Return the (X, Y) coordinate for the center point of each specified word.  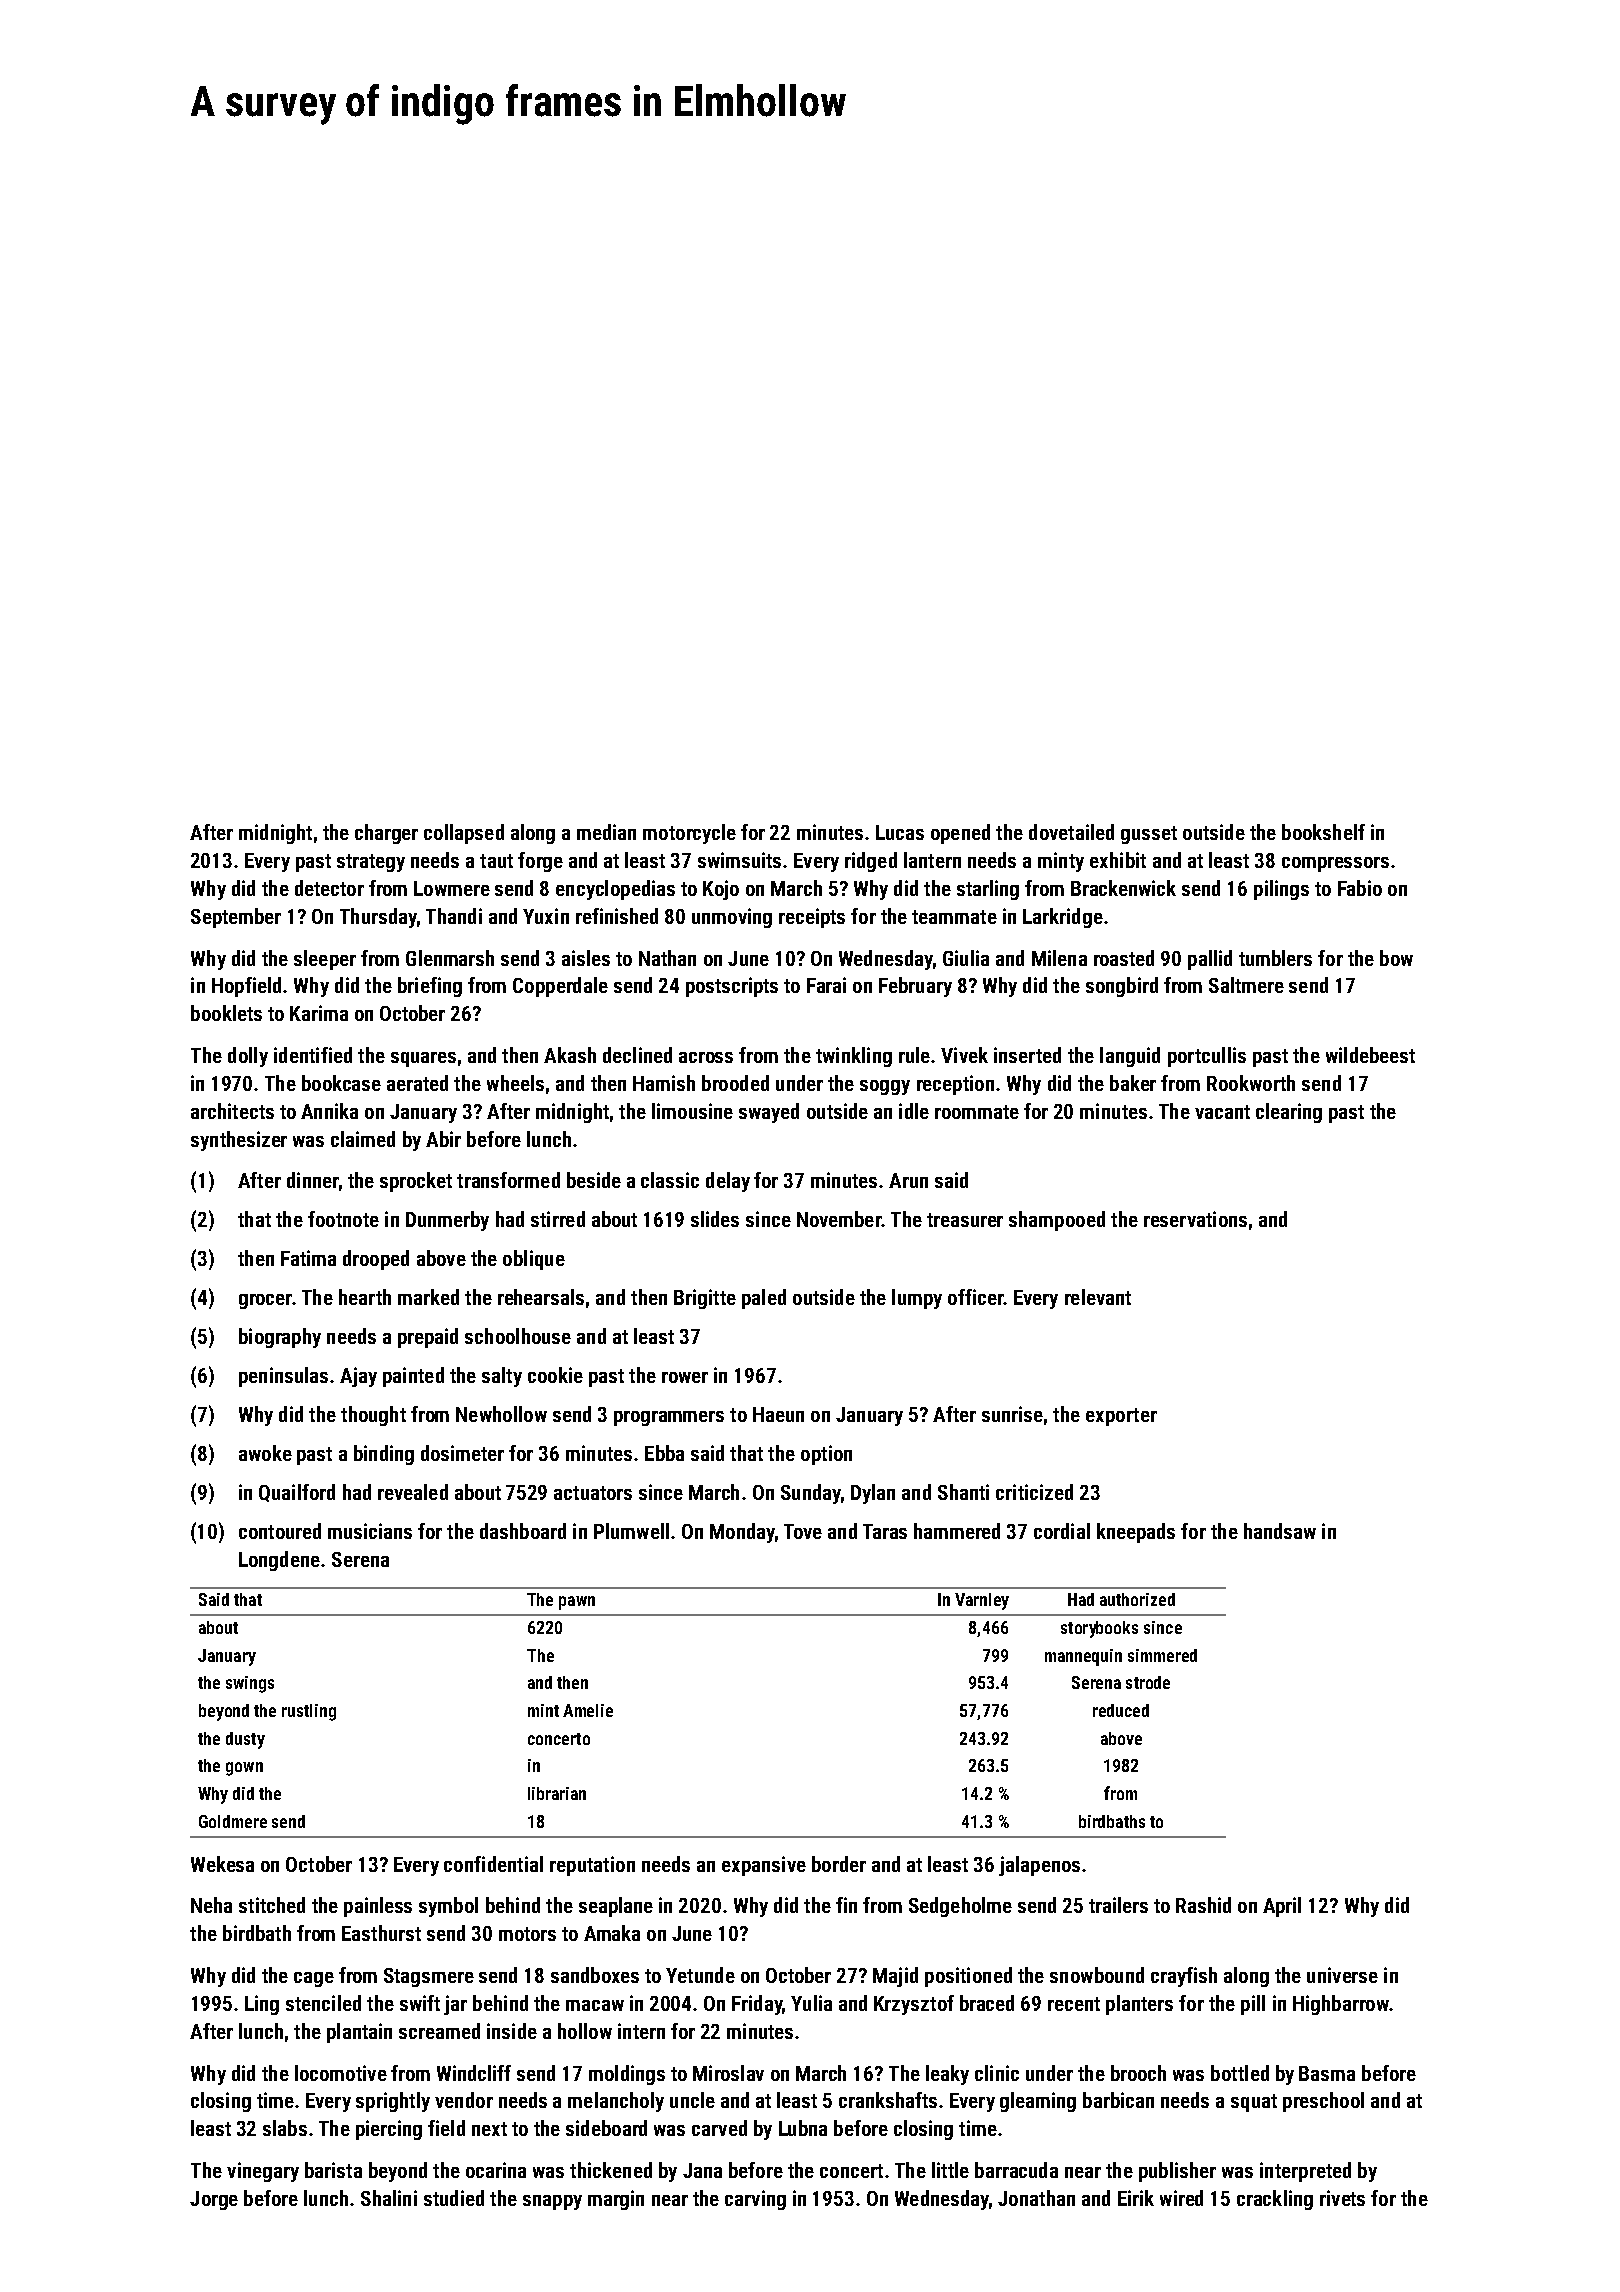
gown (244, 1769)
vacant (1222, 1112)
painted (413, 1377)
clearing (1289, 1113)
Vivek (964, 1055)
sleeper (325, 960)
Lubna (803, 2128)
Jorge (214, 2200)
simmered (1162, 1655)
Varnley (982, 1601)
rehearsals (541, 1297)
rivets (1342, 2198)
